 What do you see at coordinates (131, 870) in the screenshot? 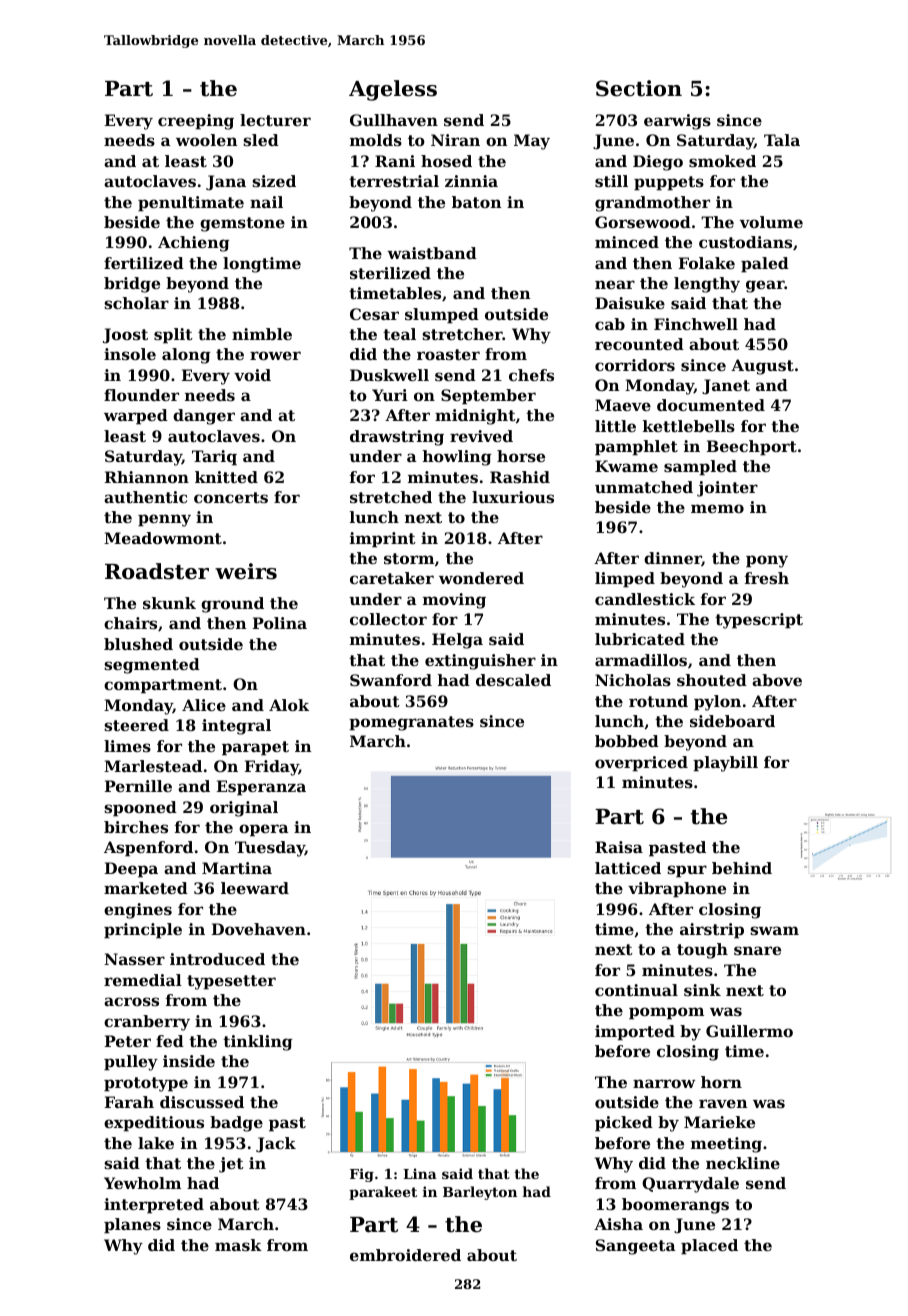
I see `Deepa` at bounding box center [131, 870].
